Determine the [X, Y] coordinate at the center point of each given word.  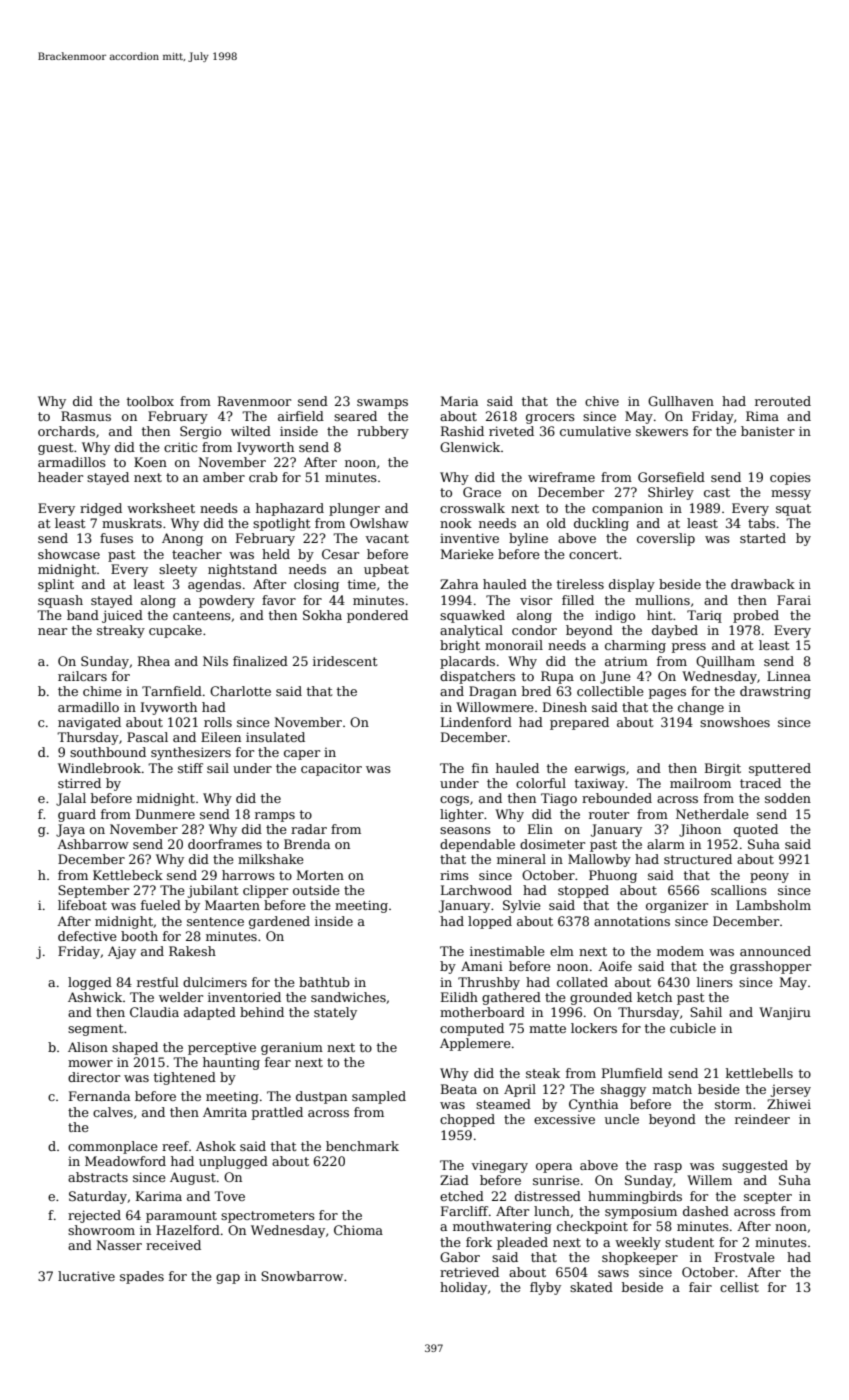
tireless [580, 584]
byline [528, 539]
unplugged [233, 1162]
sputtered [780, 769]
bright [460, 646]
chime [102, 691]
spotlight [281, 524]
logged [90, 983]
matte [547, 1028]
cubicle [693, 1028]
